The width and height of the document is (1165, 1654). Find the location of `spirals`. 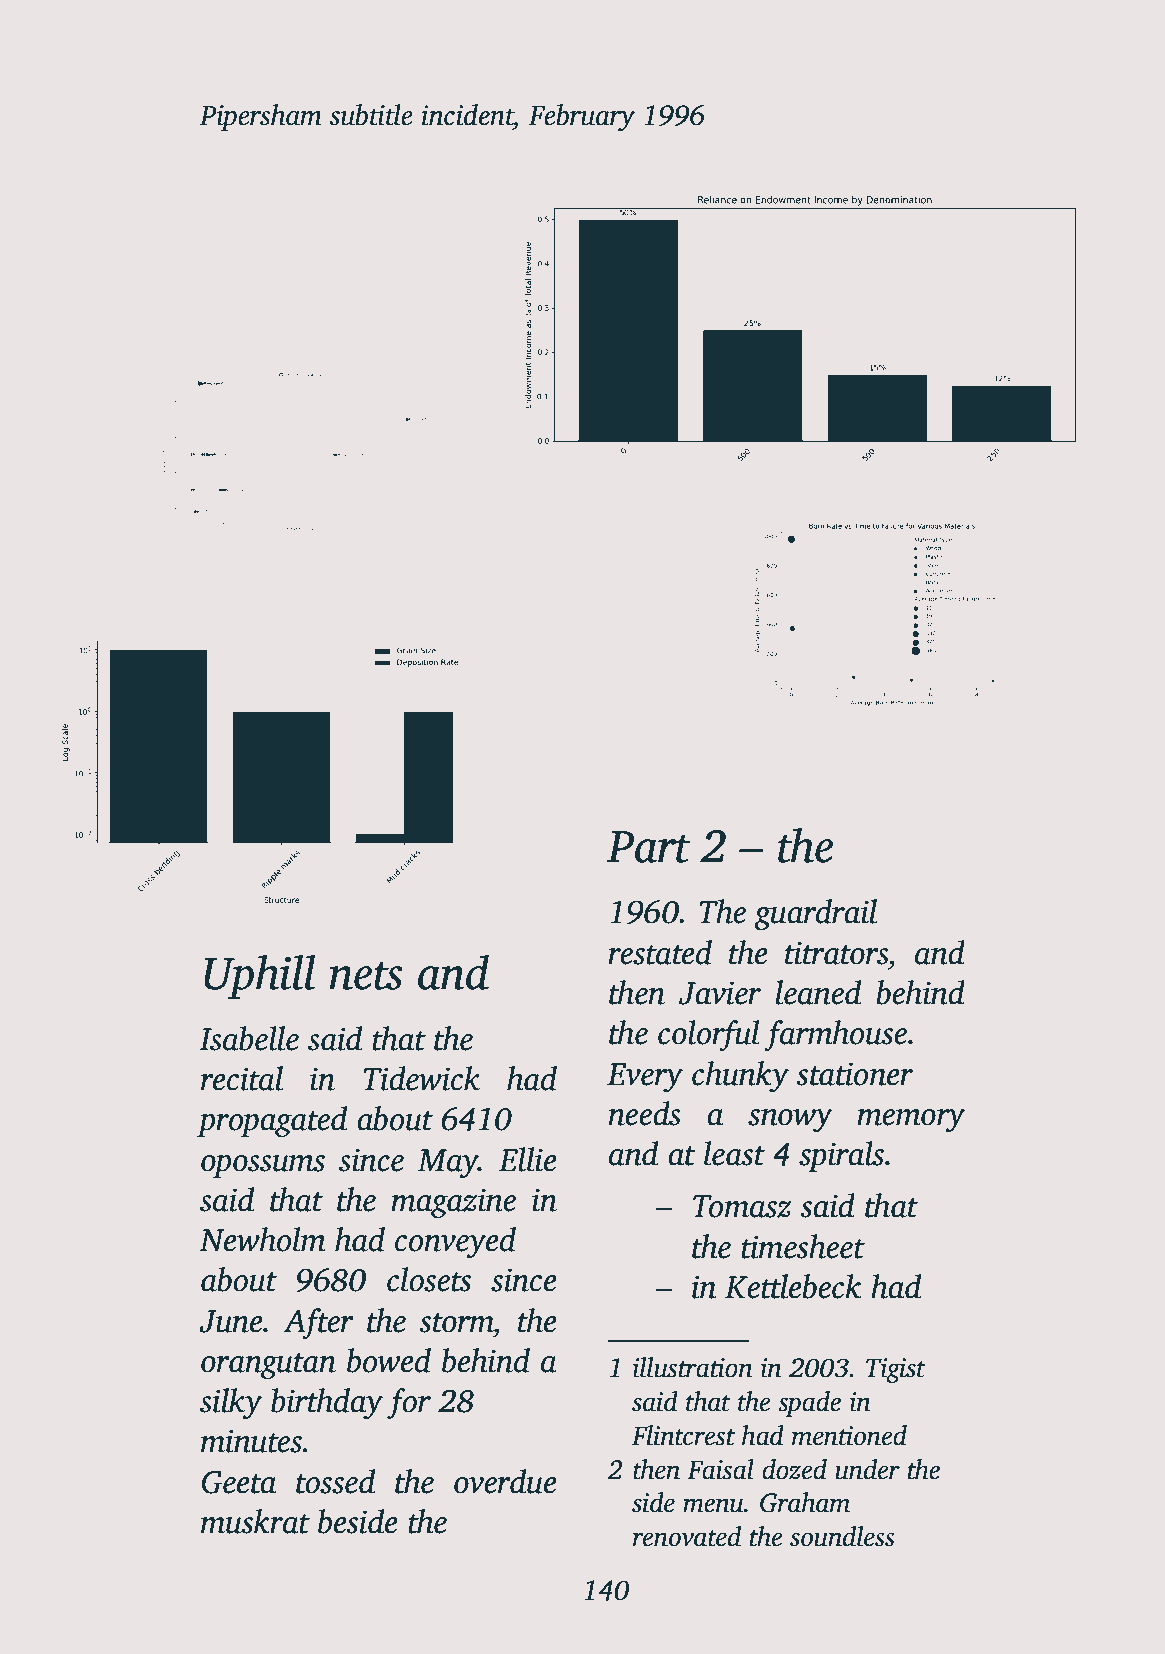

spirals is located at coordinates (841, 1156).
